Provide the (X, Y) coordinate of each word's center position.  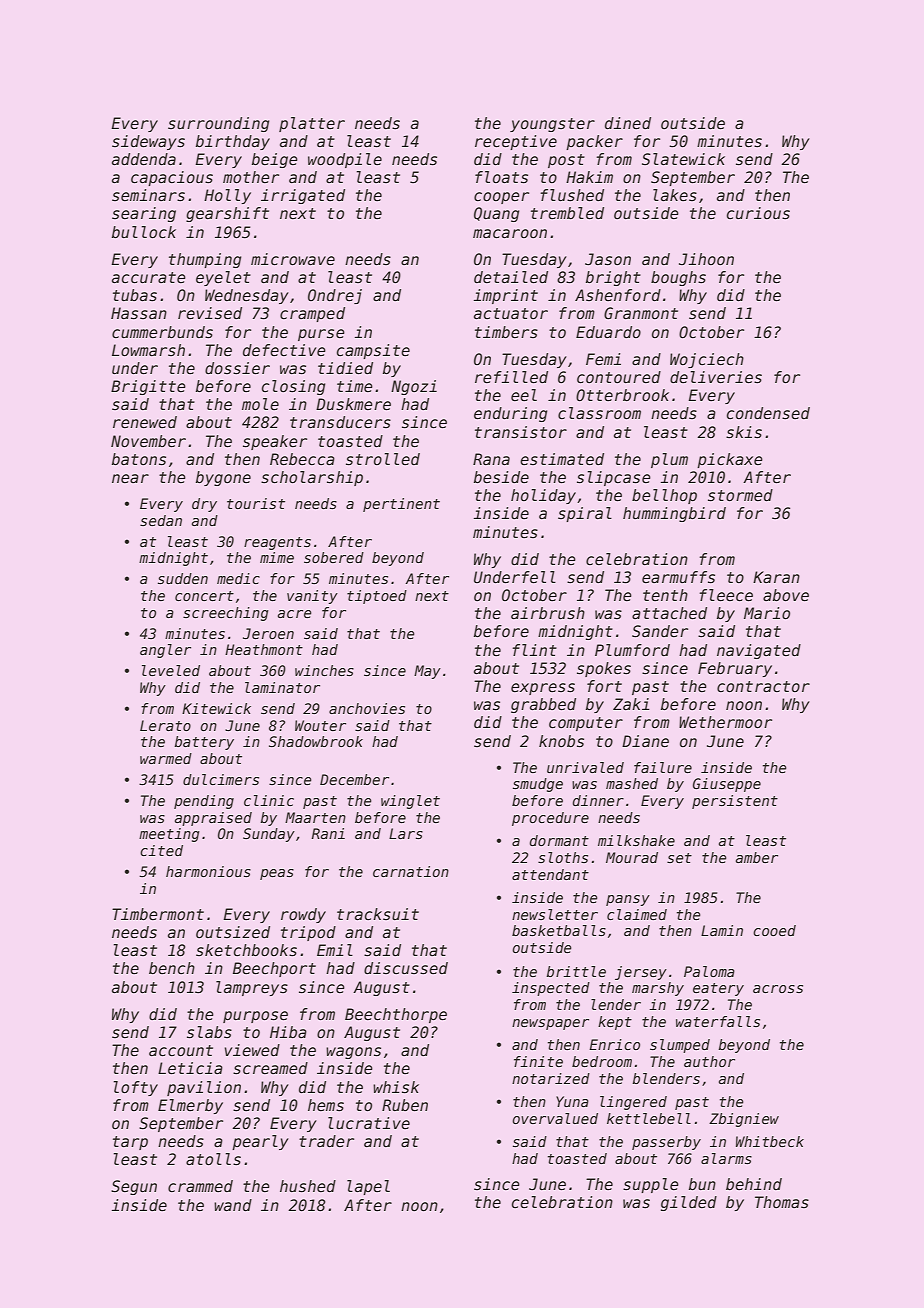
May (427, 672)
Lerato (165, 725)
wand (233, 1205)
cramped (312, 314)
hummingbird (674, 514)
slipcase (614, 478)
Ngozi (414, 387)
